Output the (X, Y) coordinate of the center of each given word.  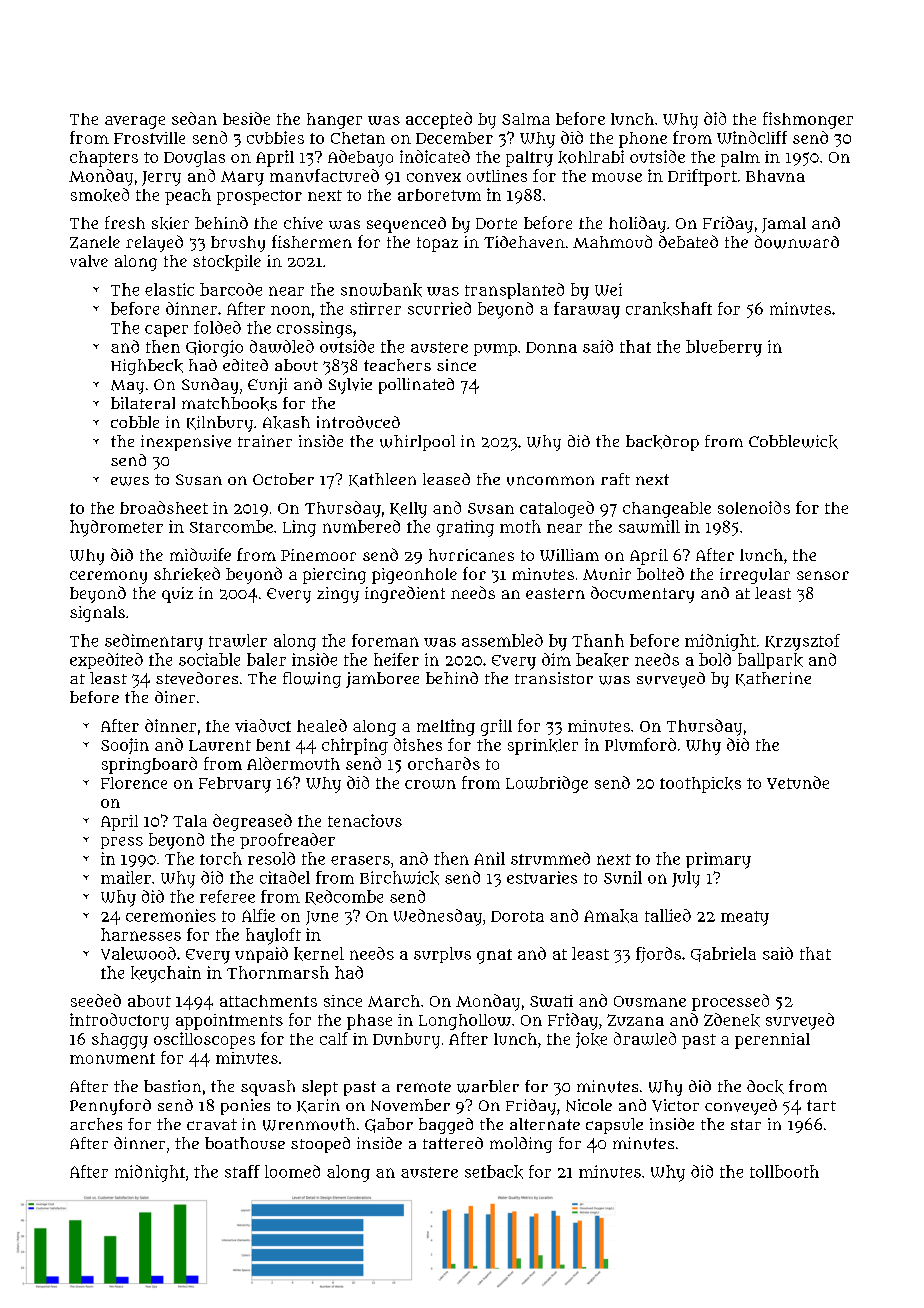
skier (170, 223)
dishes (418, 744)
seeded (96, 1000)
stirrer (375, 308)
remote (424, 1086)
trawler (238, 640)
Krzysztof (802, 642)
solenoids (754, 507)
